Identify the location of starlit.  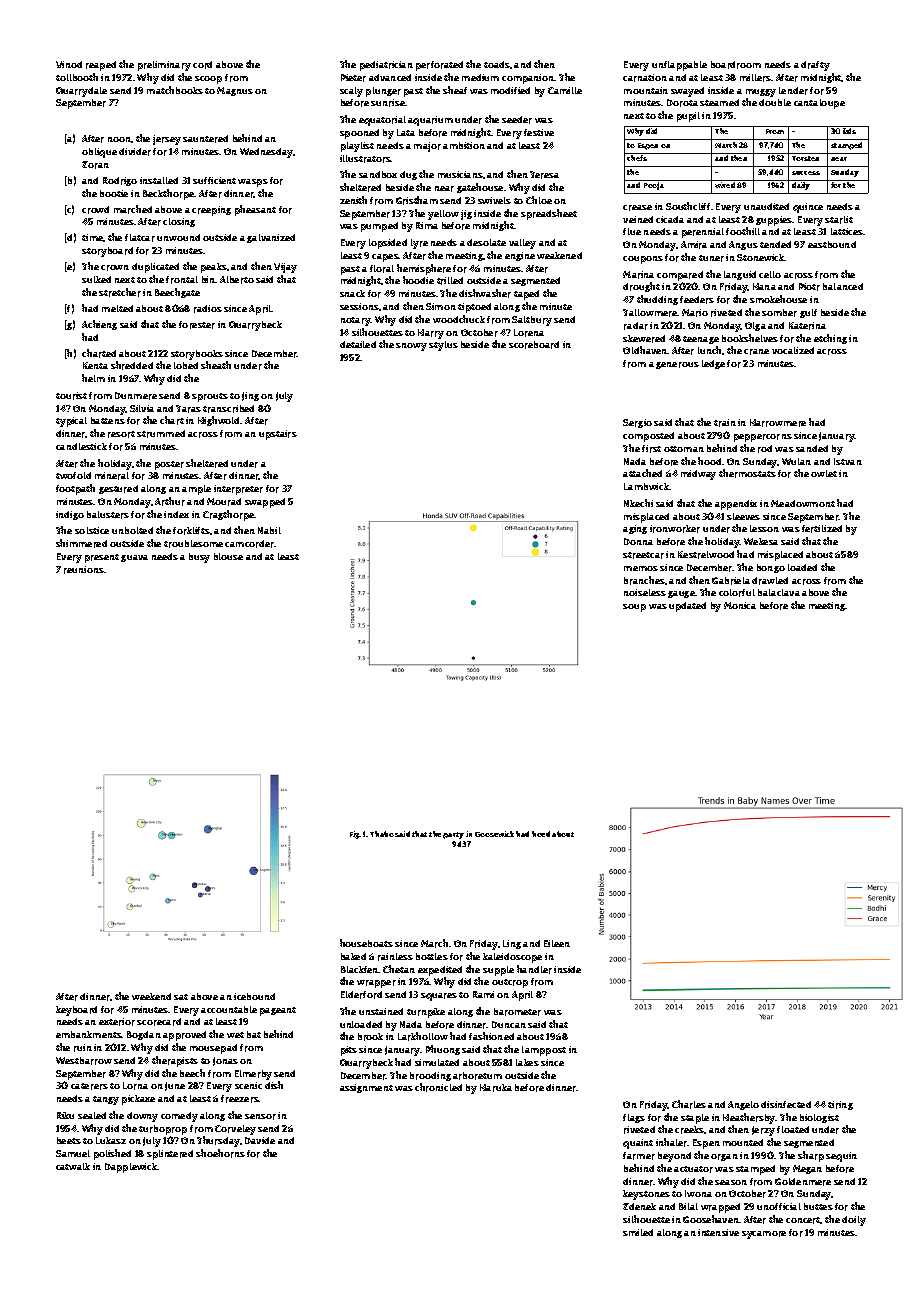
(839, 220).
